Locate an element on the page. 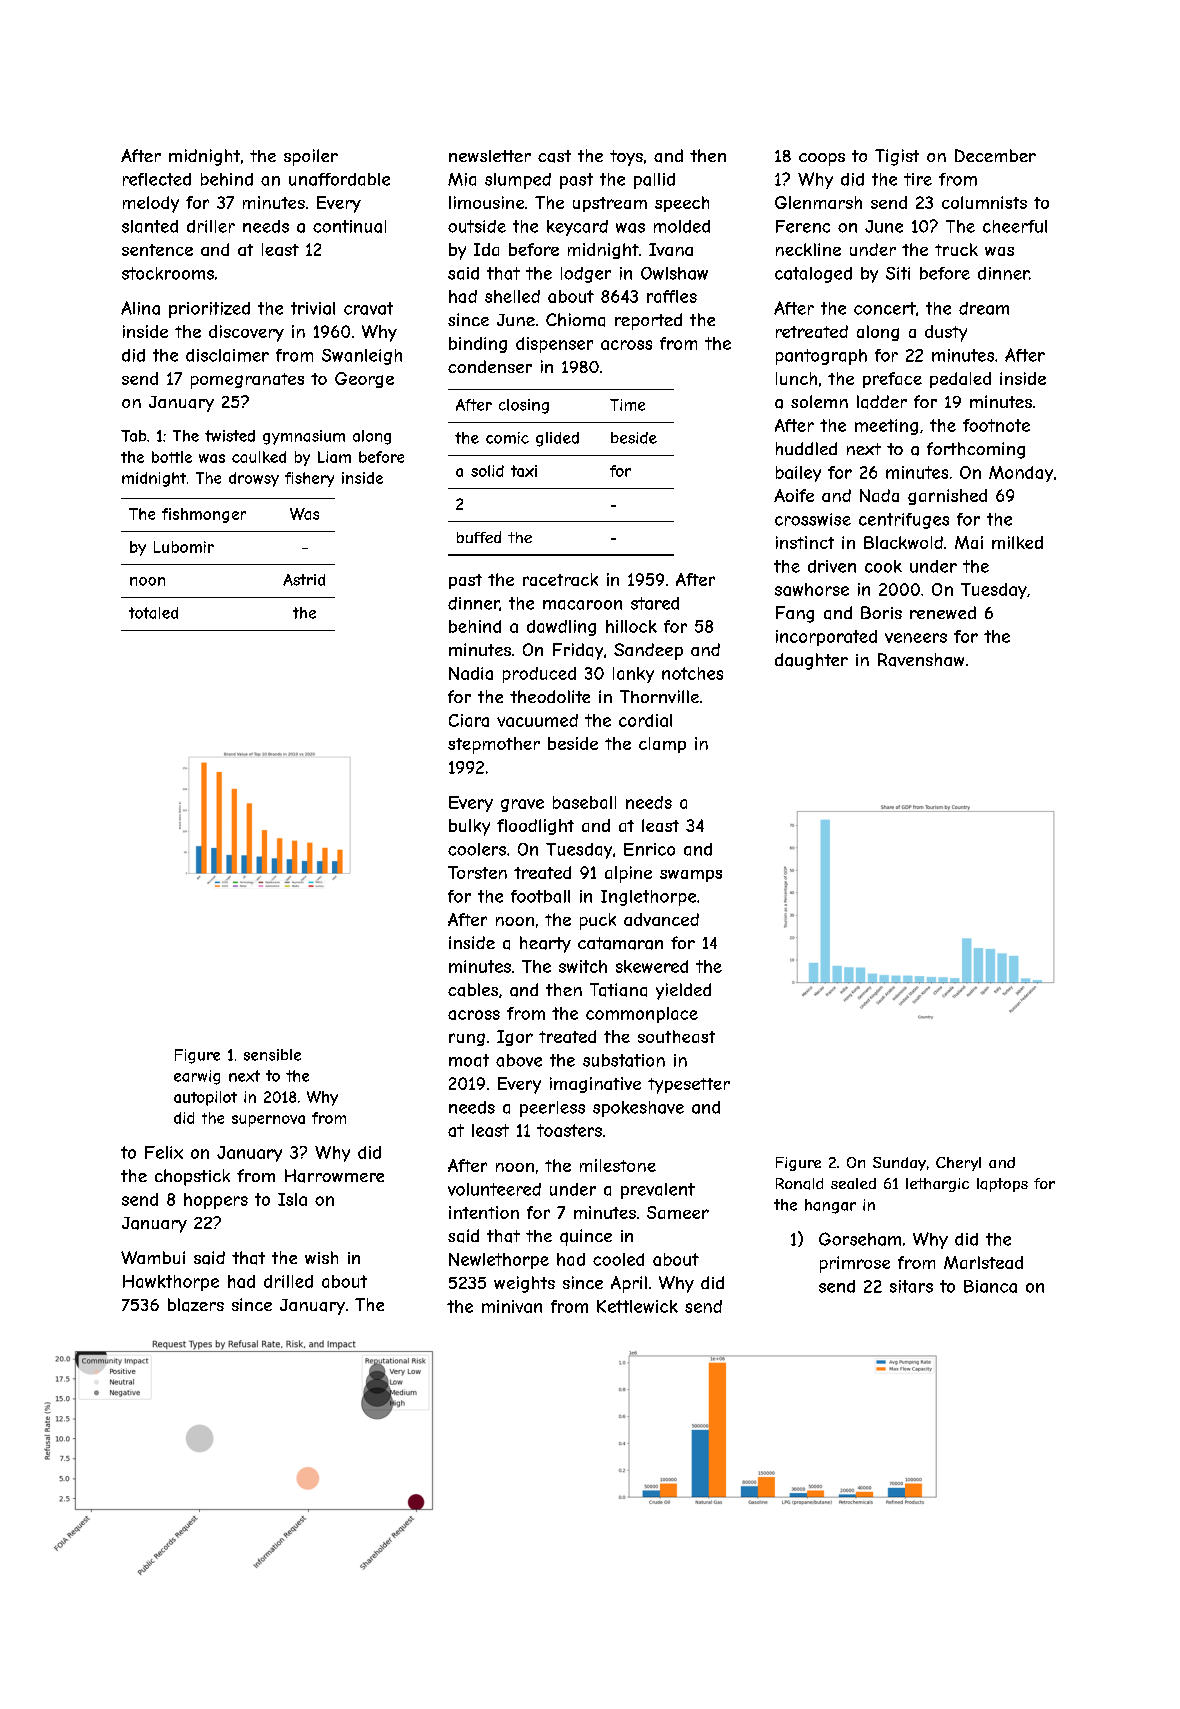 This document has width=1180, height=1709. drilled is located at coordinates (288, 1281).
